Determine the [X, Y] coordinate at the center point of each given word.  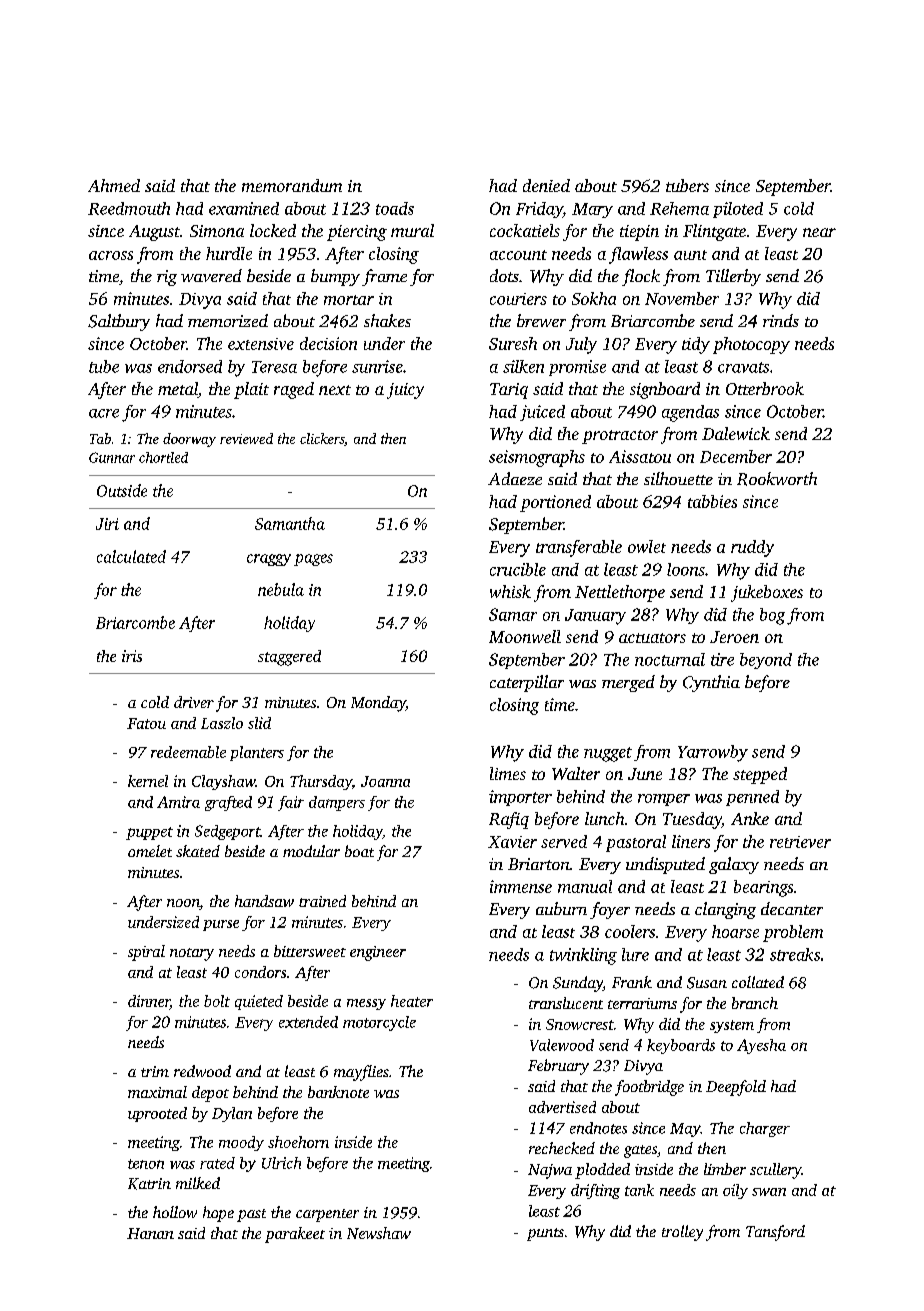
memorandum [292, 185]
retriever [800, 842]
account [518, 255]
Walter [576, 773]
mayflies [361, 1073]
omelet [150, 851]
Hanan [150, 1233]
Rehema [679, 208]
